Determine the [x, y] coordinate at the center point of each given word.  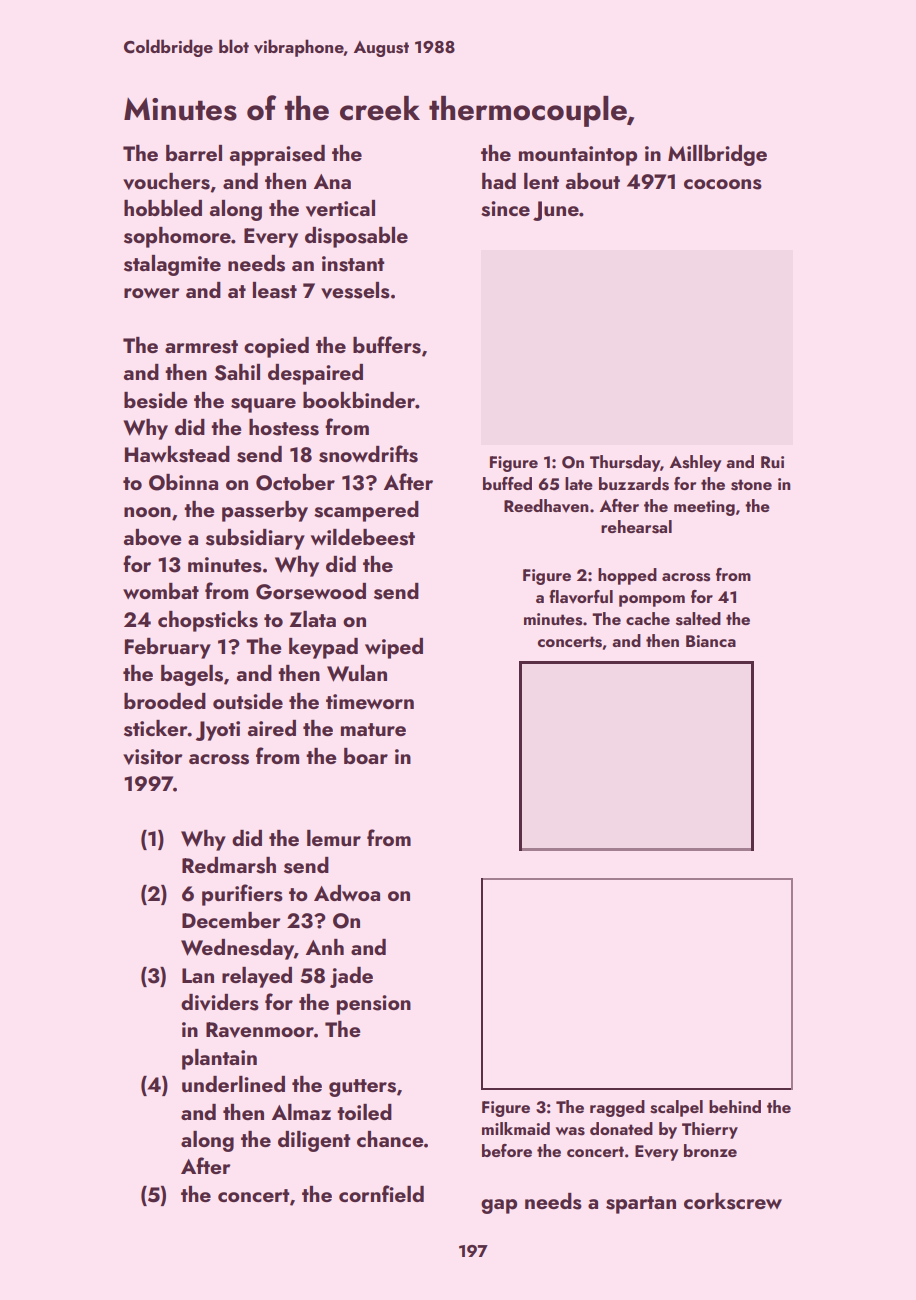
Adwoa [347, 893]
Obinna [183, 482]
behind [735, 1106]
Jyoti [218, 731]
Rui [772, 462]
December [231, 920]
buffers [387, 345]
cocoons [723, 184]
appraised [277, 155]
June [556, 211]
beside [155, 400]
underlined [233, 1084]
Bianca [711, 641]
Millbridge [717, 155]
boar [366, 756]
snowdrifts [368, 454]
